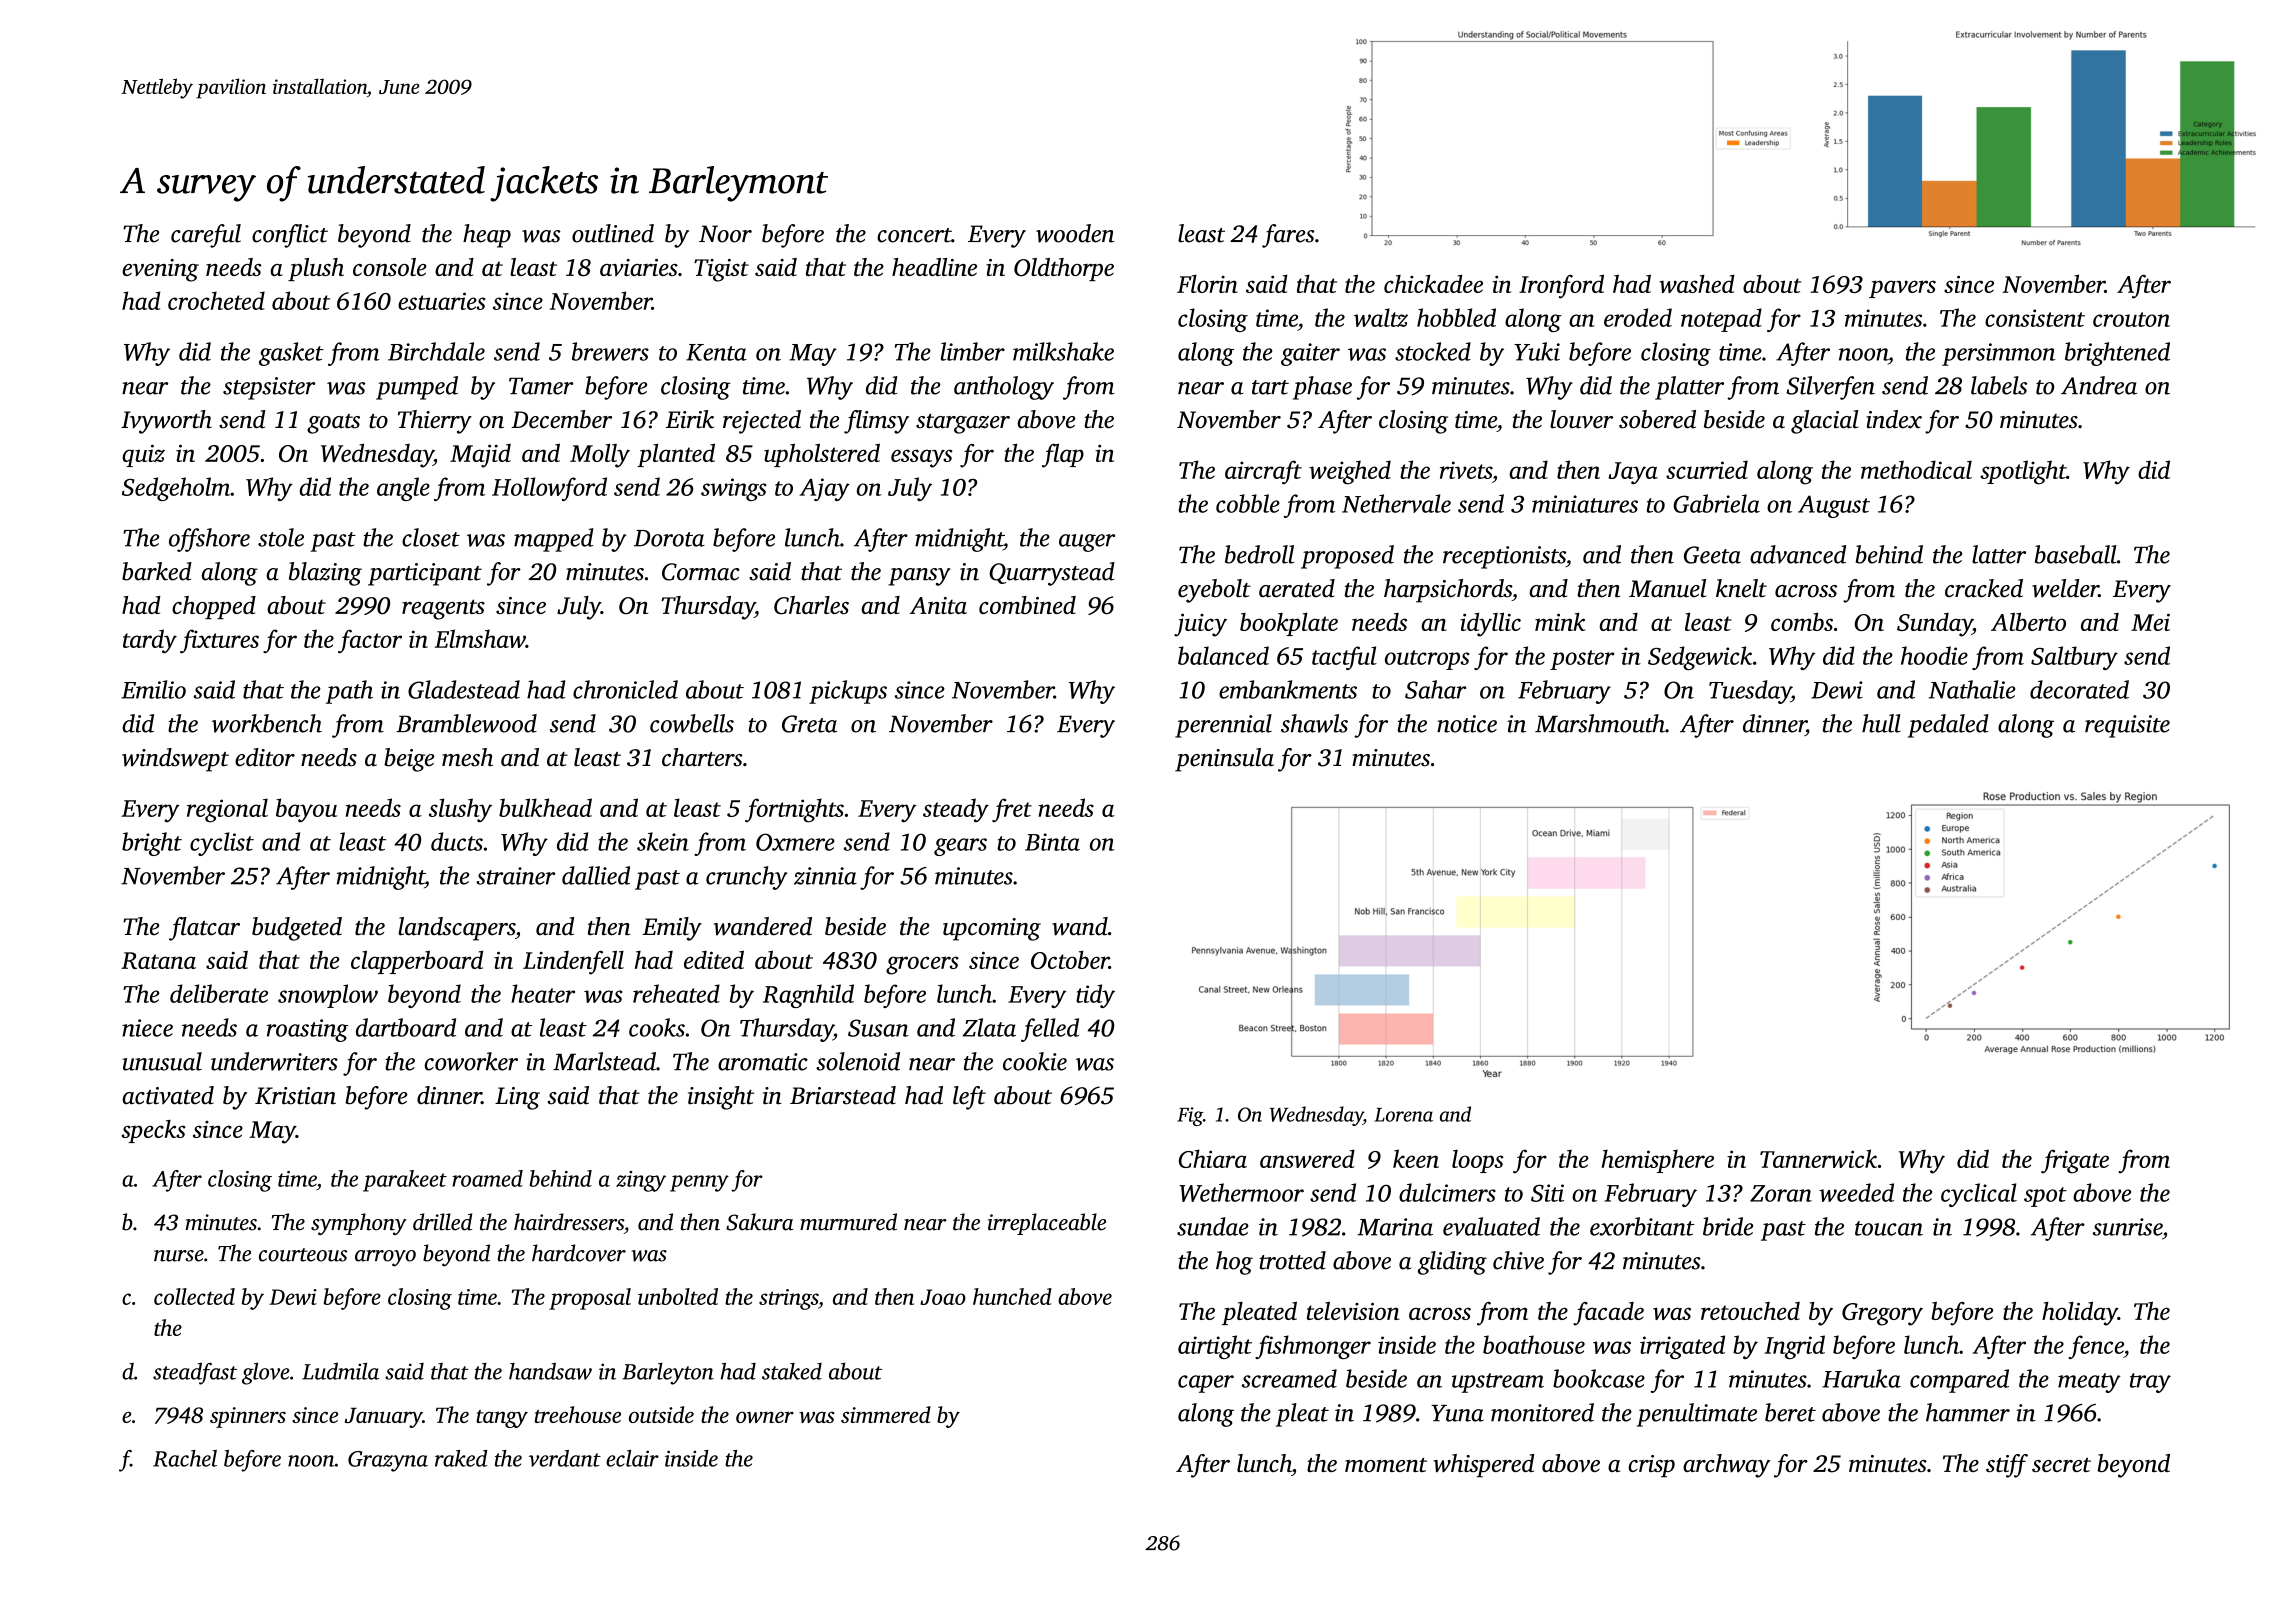 The height and width of the image is (1620, 2292). I want to click on Lorena, so click(1403, 1115).
